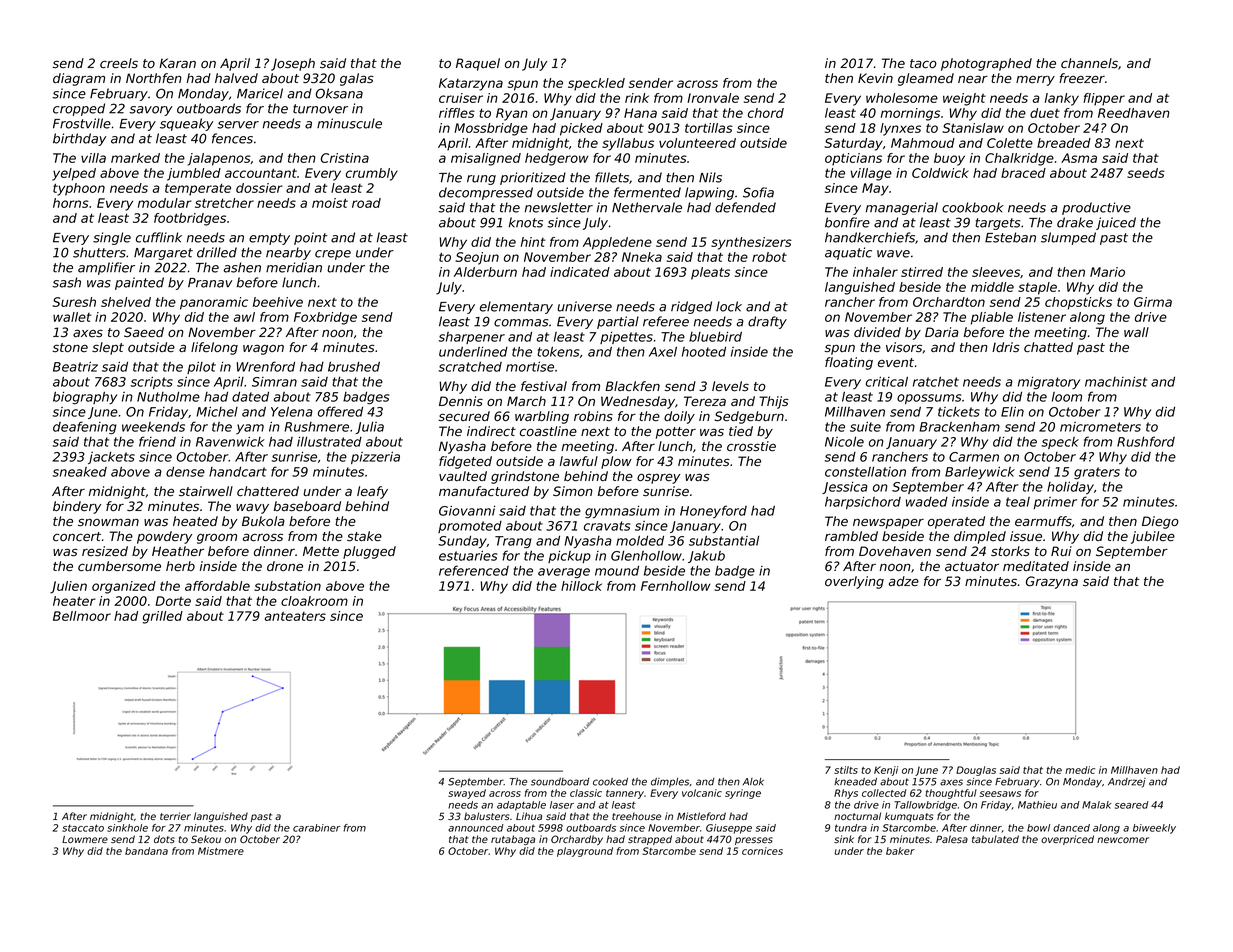  Describe the element at coordinates (74, 174) in the page. I see `yelped` at that location.
